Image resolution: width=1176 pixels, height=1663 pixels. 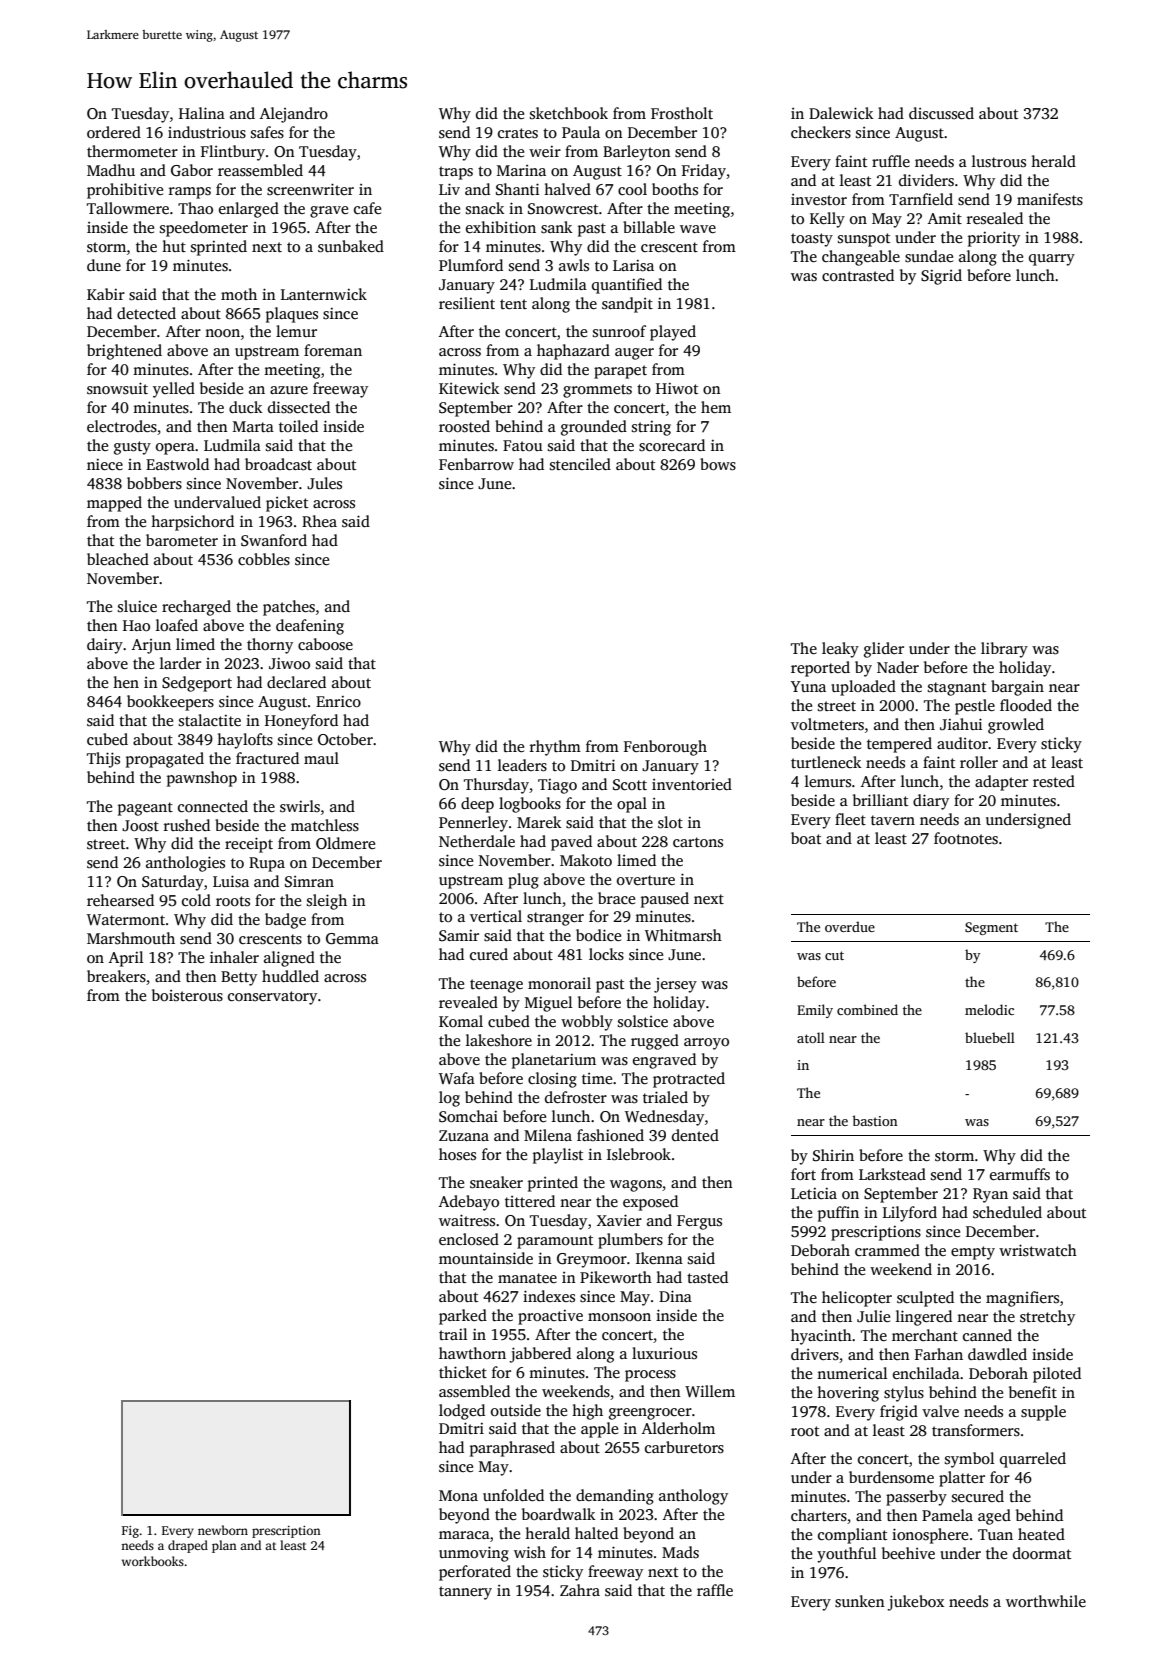 I want to click on conservatory, so click(x=272, y=998).
